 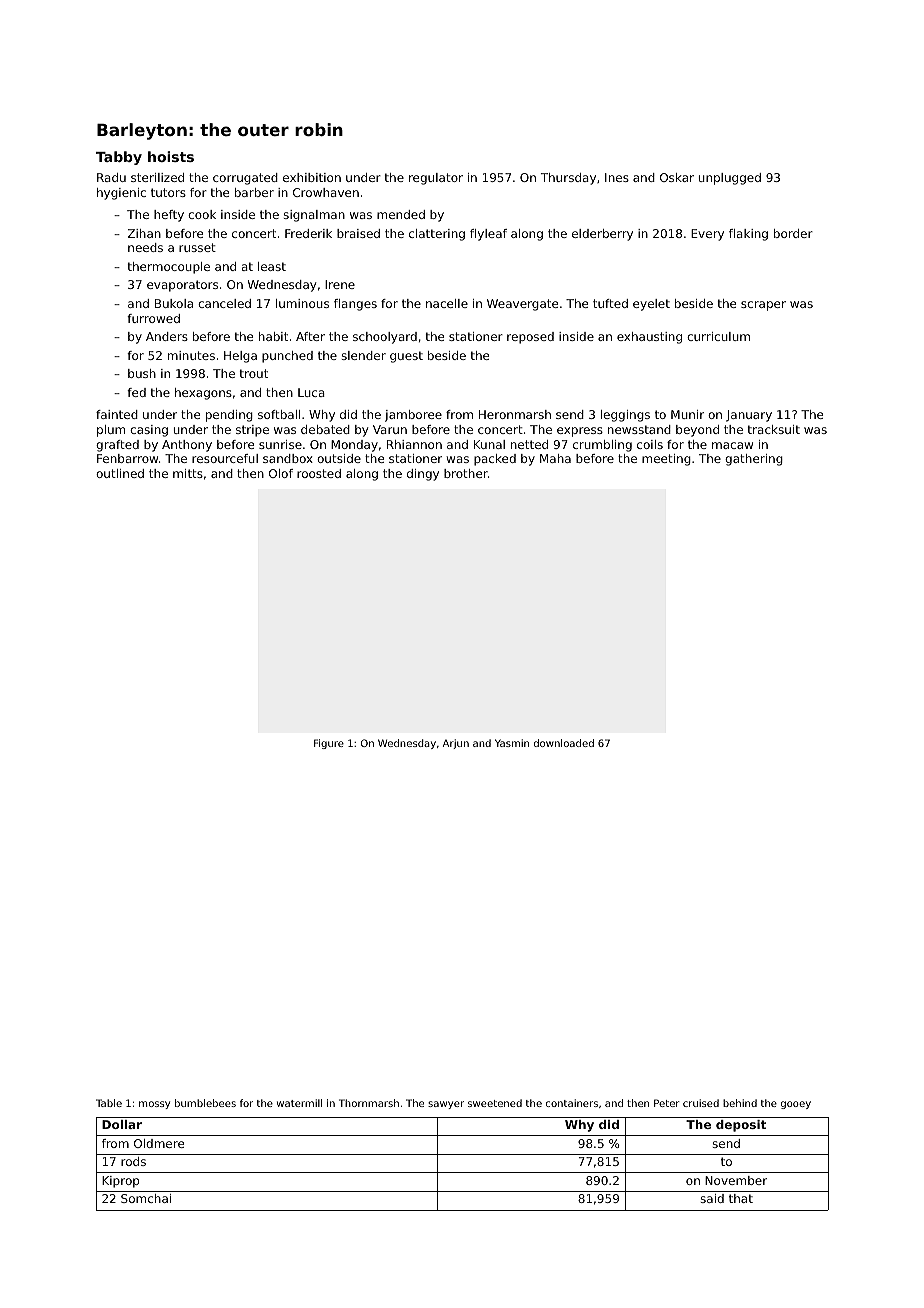 What do you see at coordinates (687, 414) in the image?
I see `Munir` at bounding box center [687, 414].
